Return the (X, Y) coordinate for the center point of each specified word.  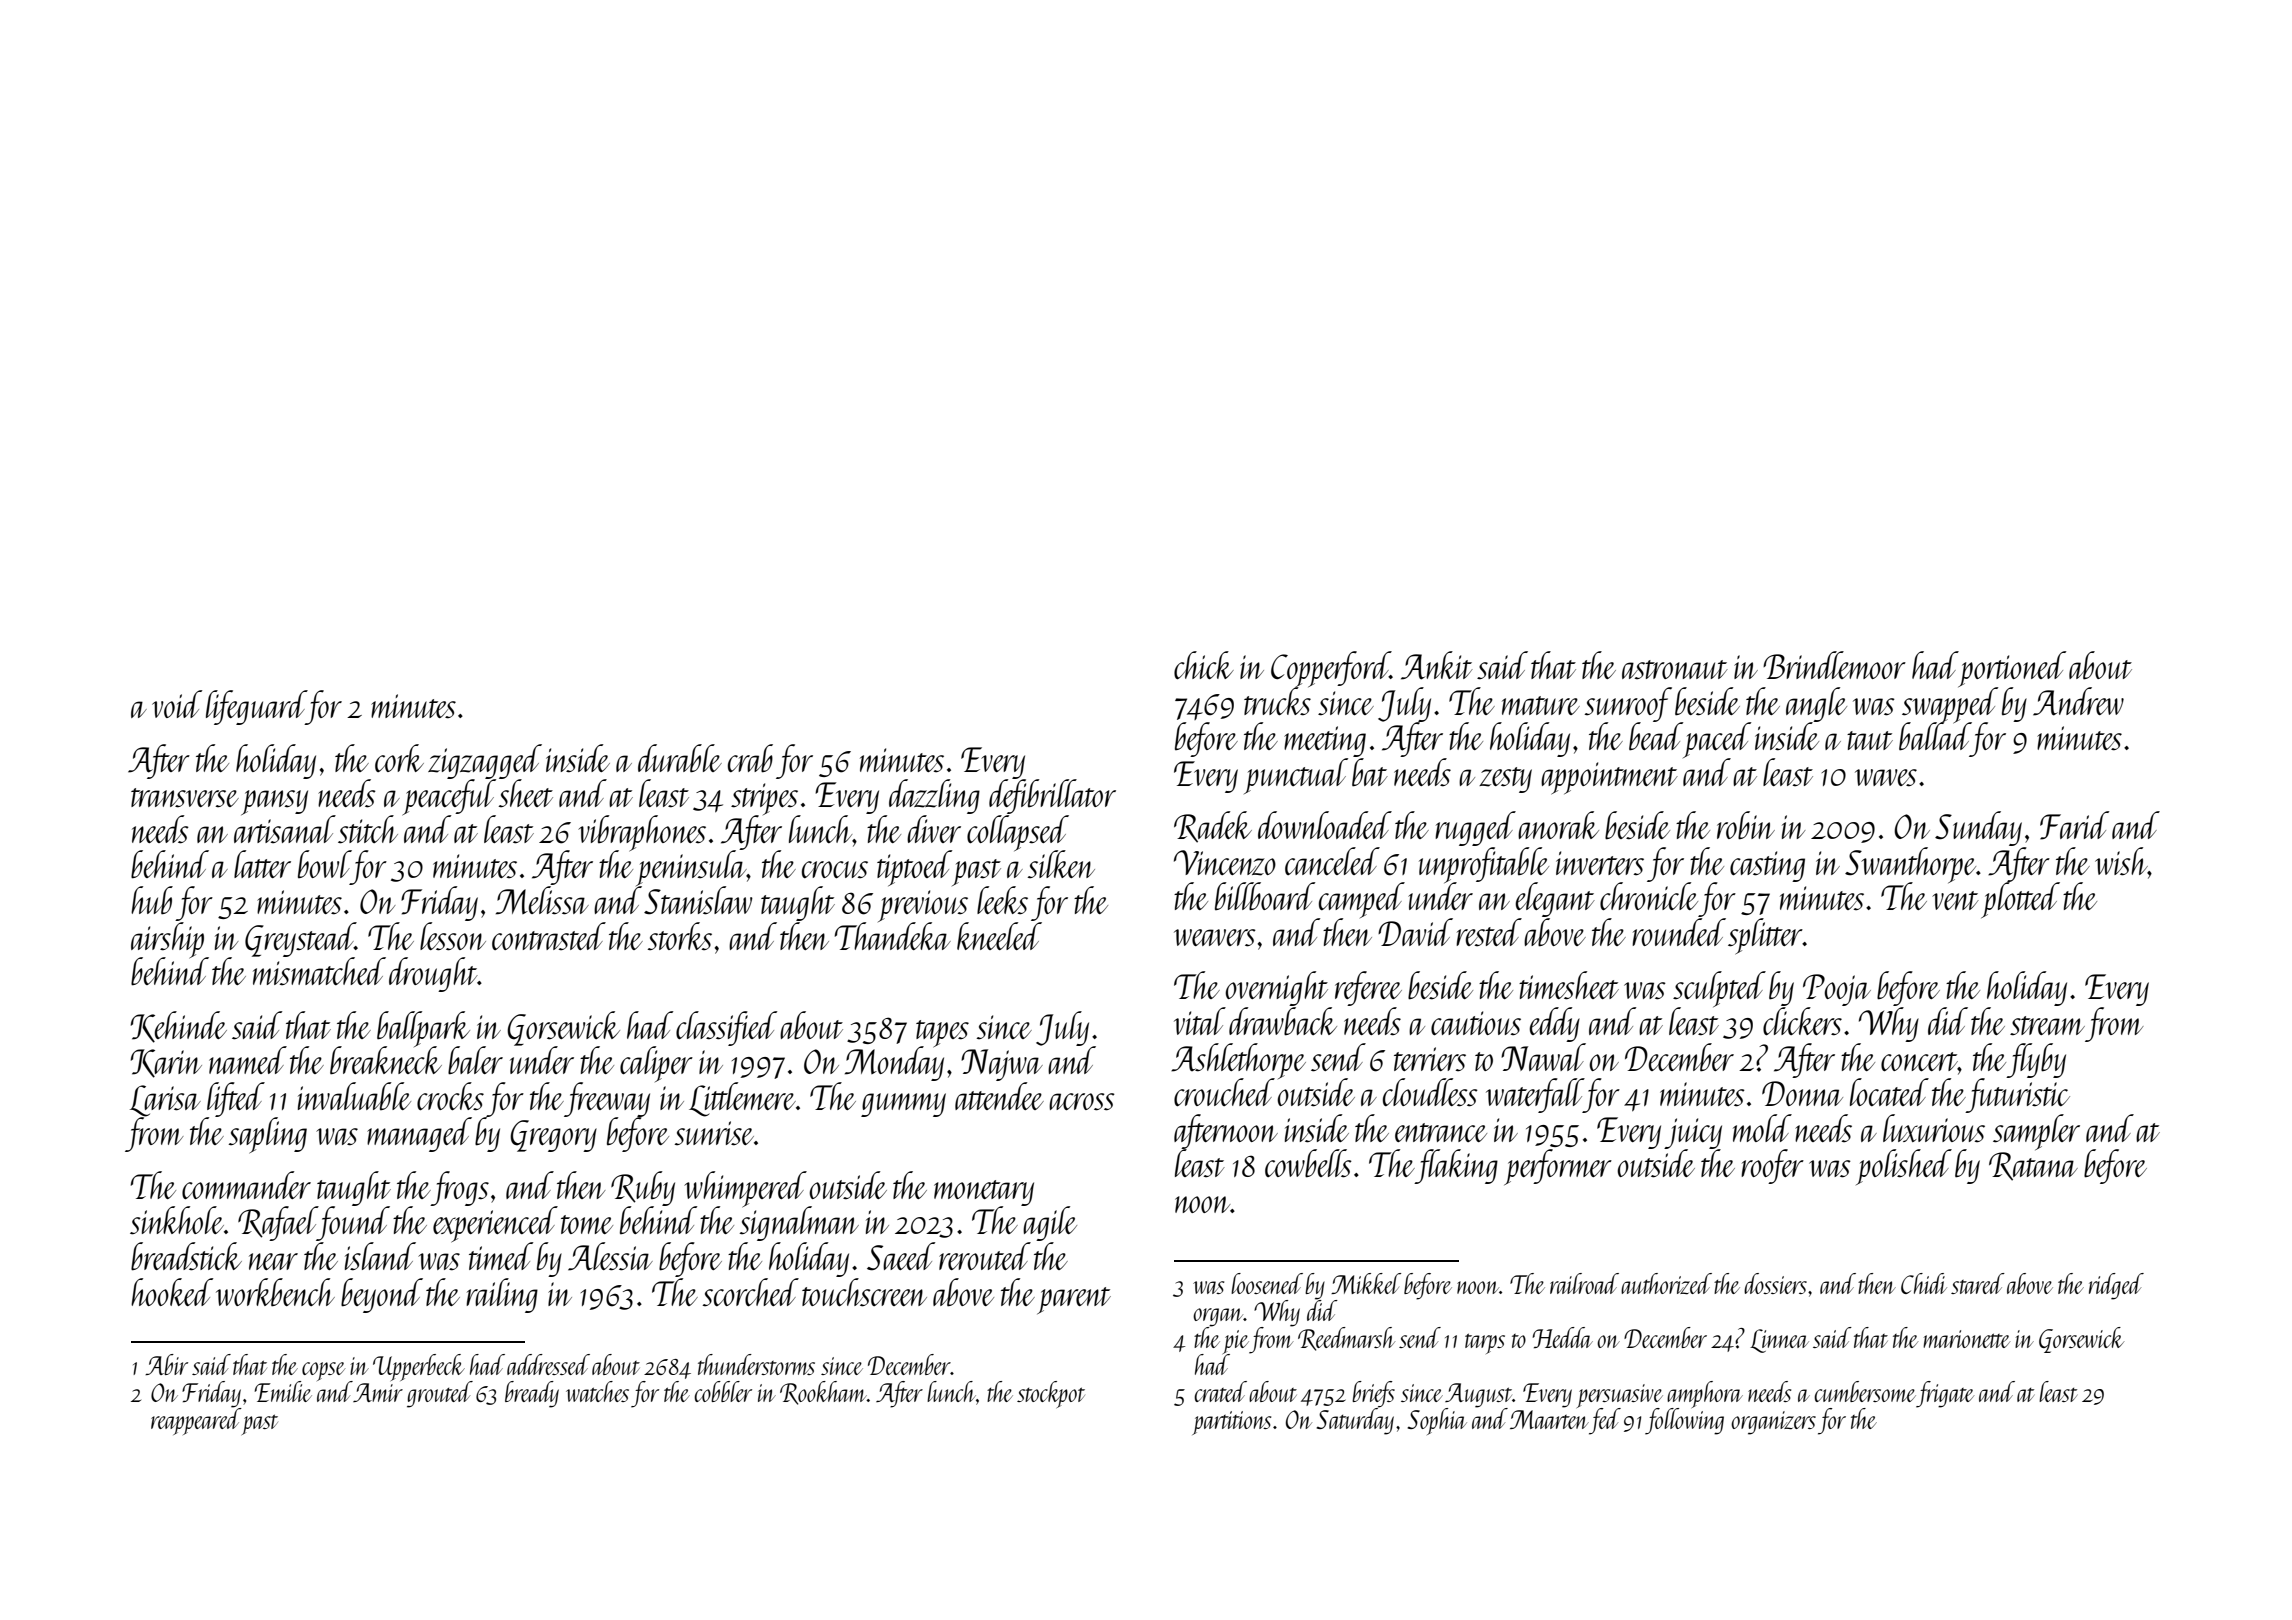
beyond (382, 1295)
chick (1204, 665)
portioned (2012, 669)
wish (2121, 861)
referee (1368, 988)
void (177, 704)
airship (169, 940)
